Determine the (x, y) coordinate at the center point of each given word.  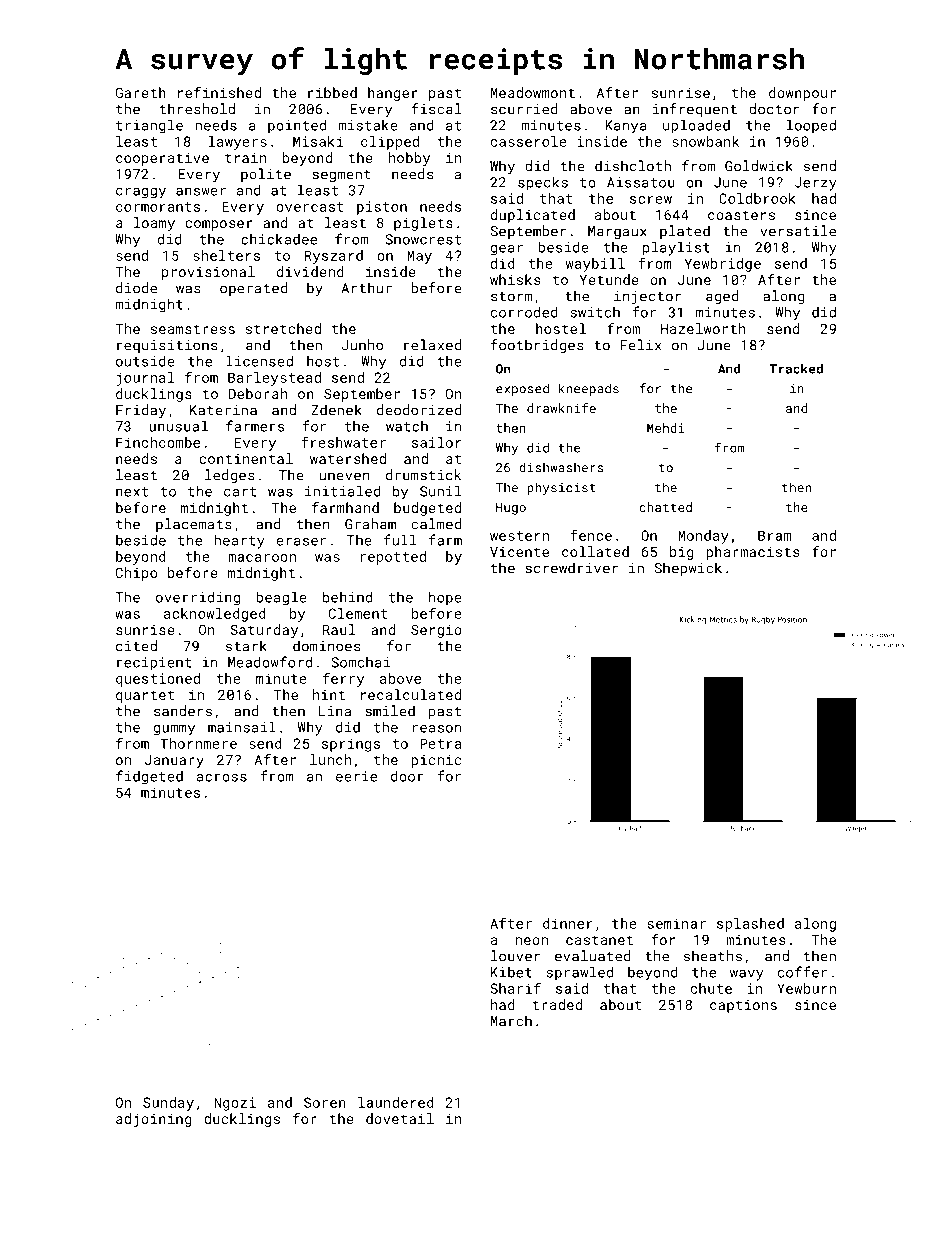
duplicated (533, 216)
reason (437, 729)
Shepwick (688, 569)
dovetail (400, 1118)
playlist (676, 248)
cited (136, 646)
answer (201, 192)
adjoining (154, 1120)
